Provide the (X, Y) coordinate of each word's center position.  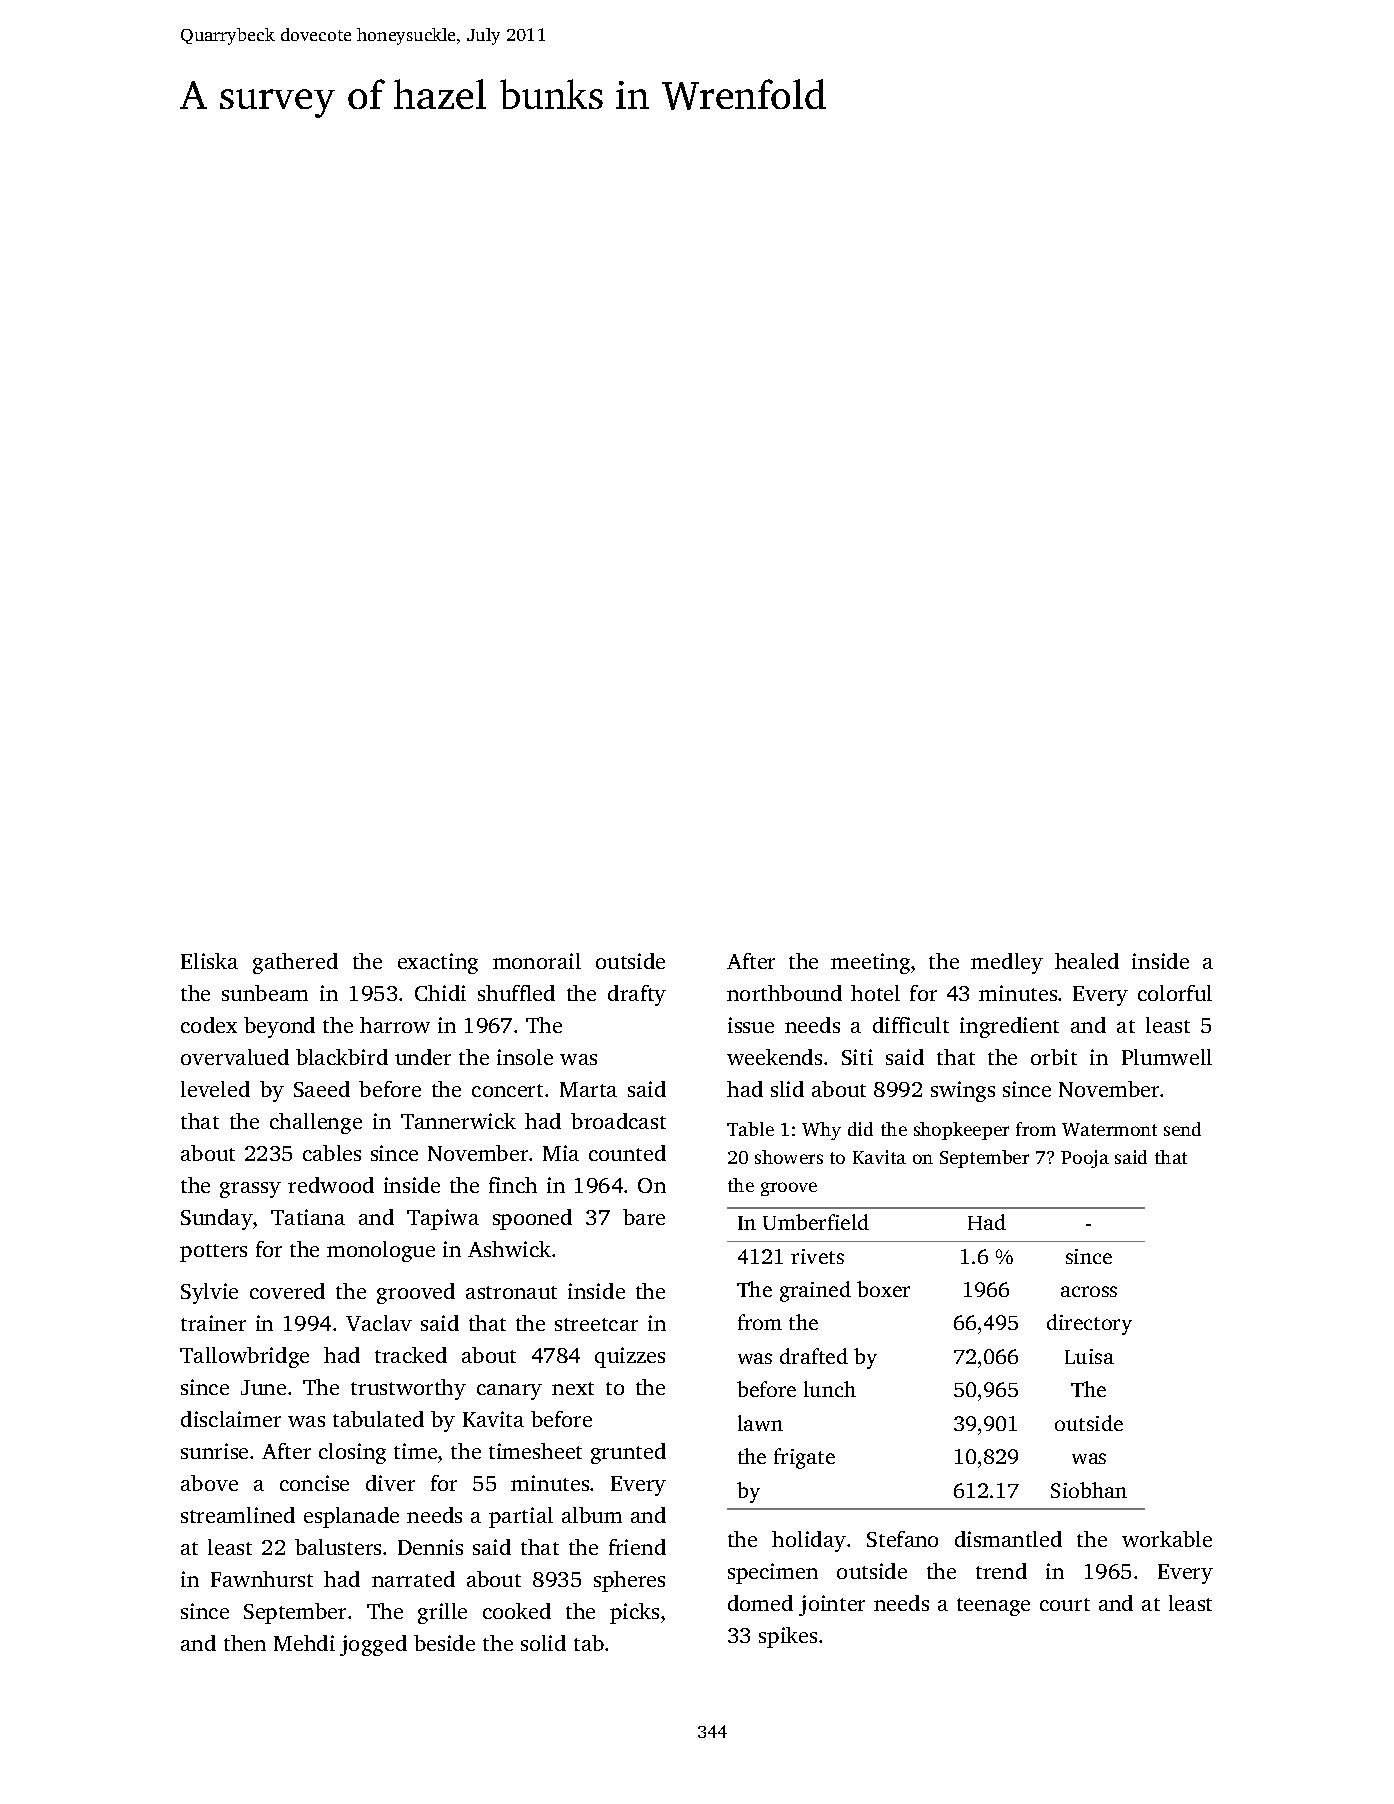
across (1089, 1291)
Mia (561, 1153)
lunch (830, 1389)
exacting (438, 963)
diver (390, 1483)
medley (1007, 963)
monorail (537, 961)
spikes (788, 1637)
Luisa (1089, 1356)
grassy (250, 1190)
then (245, 1643)
